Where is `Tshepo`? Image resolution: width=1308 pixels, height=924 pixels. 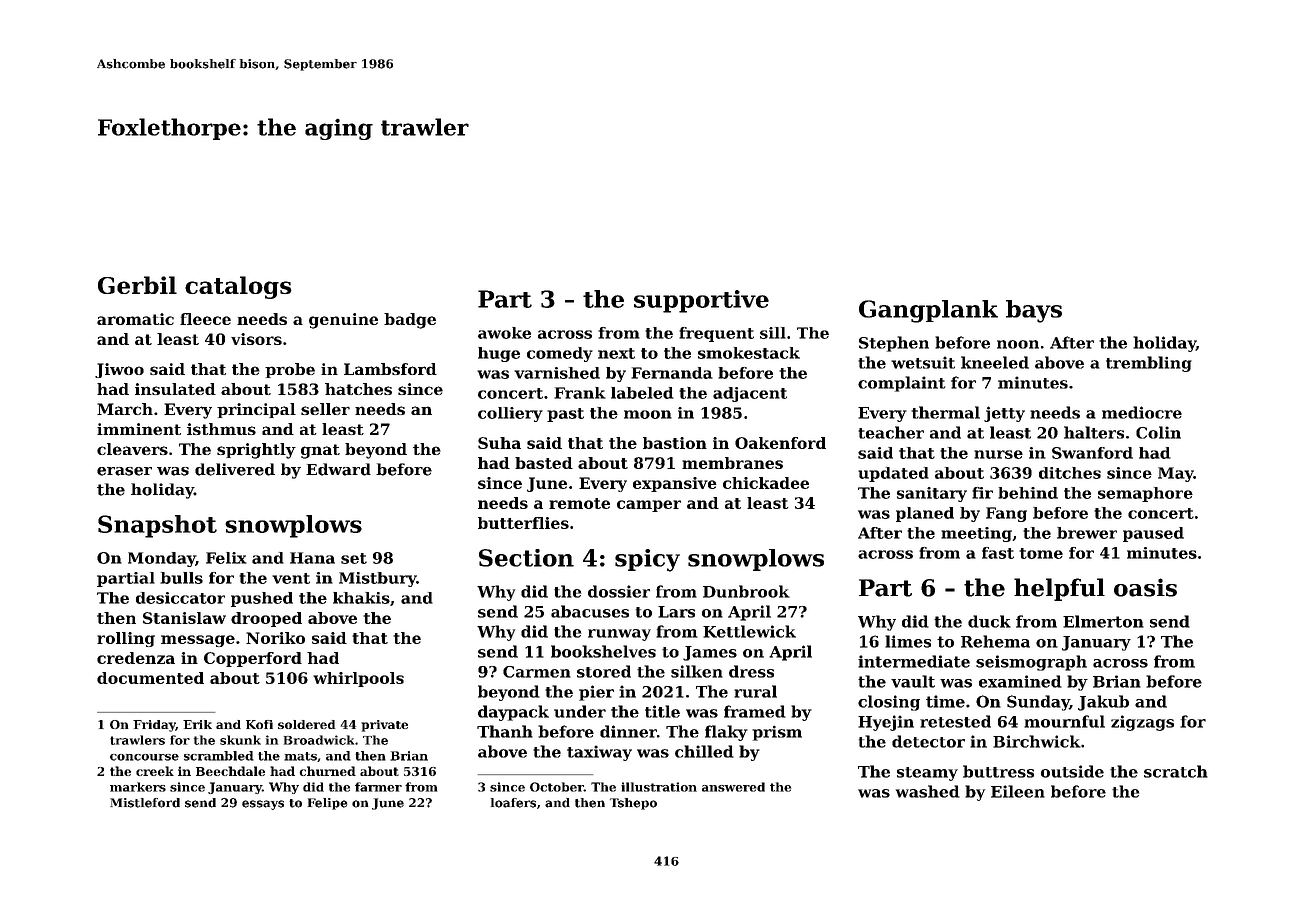
Tshepo is located at coordinates (633, 804).
